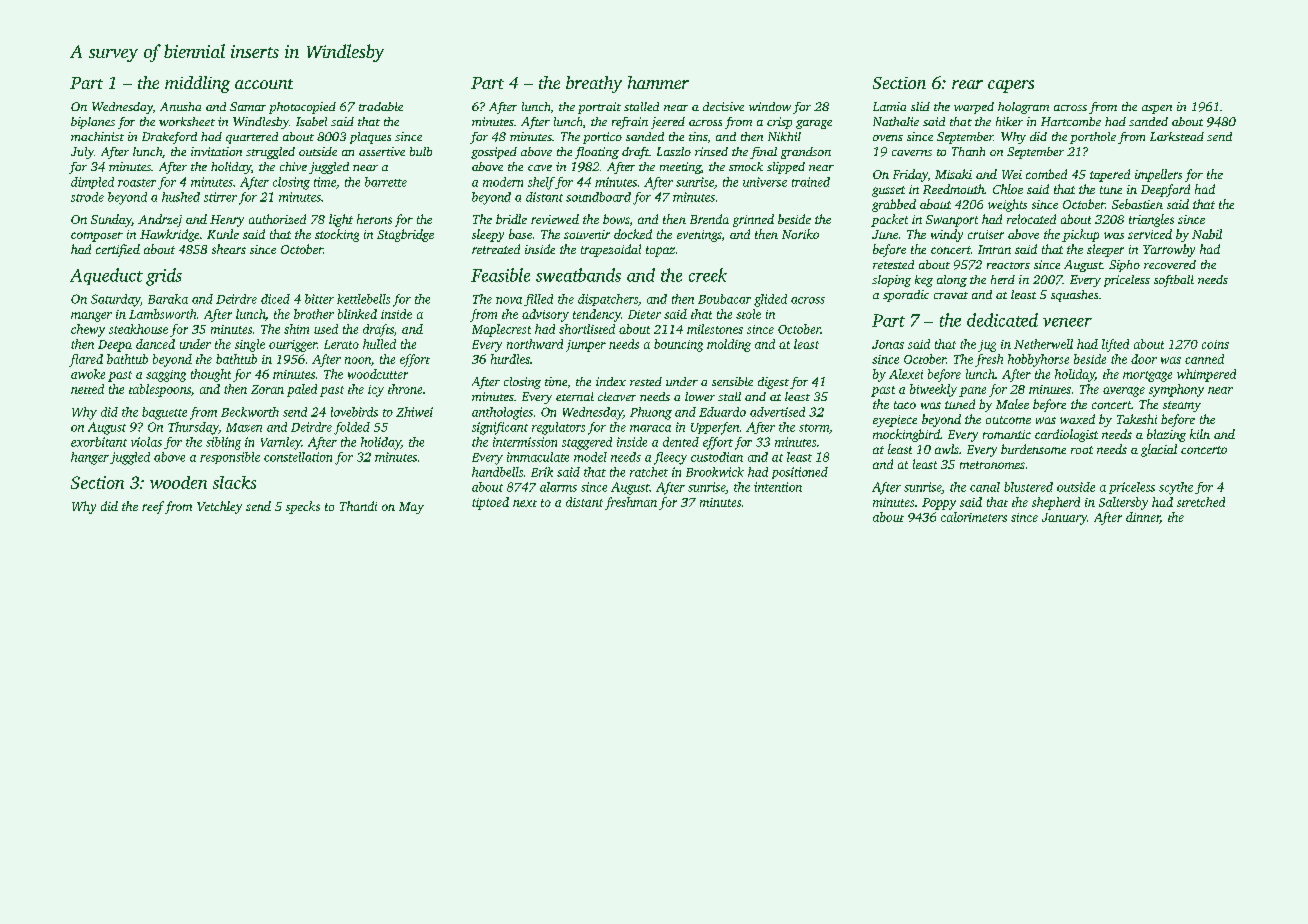  Describe the element at coordinates (658, 82) in the screenshot. I see `hammer` at that location.
